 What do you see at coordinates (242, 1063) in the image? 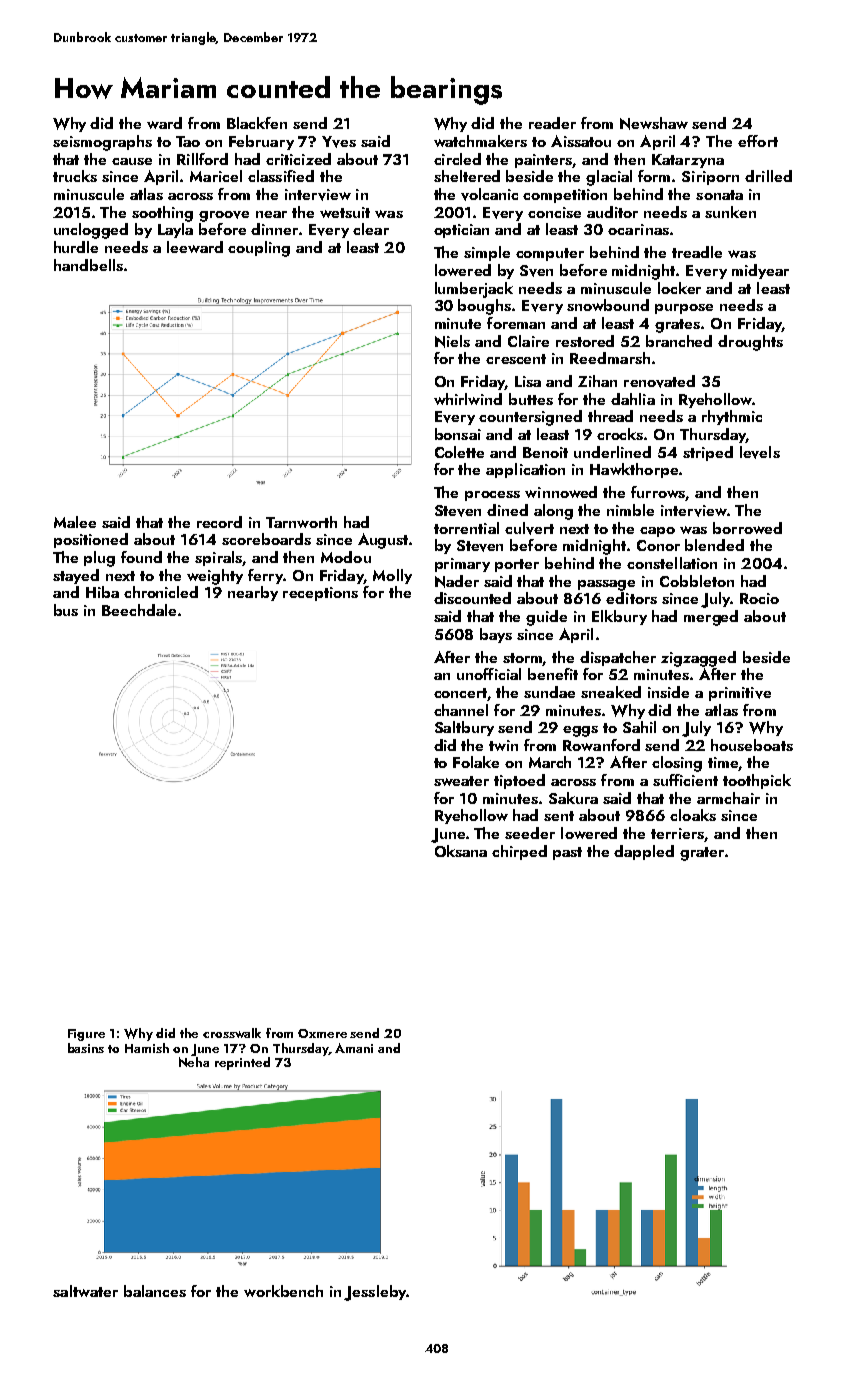
I see `reprinted` at bounding box center [242, 1063].
